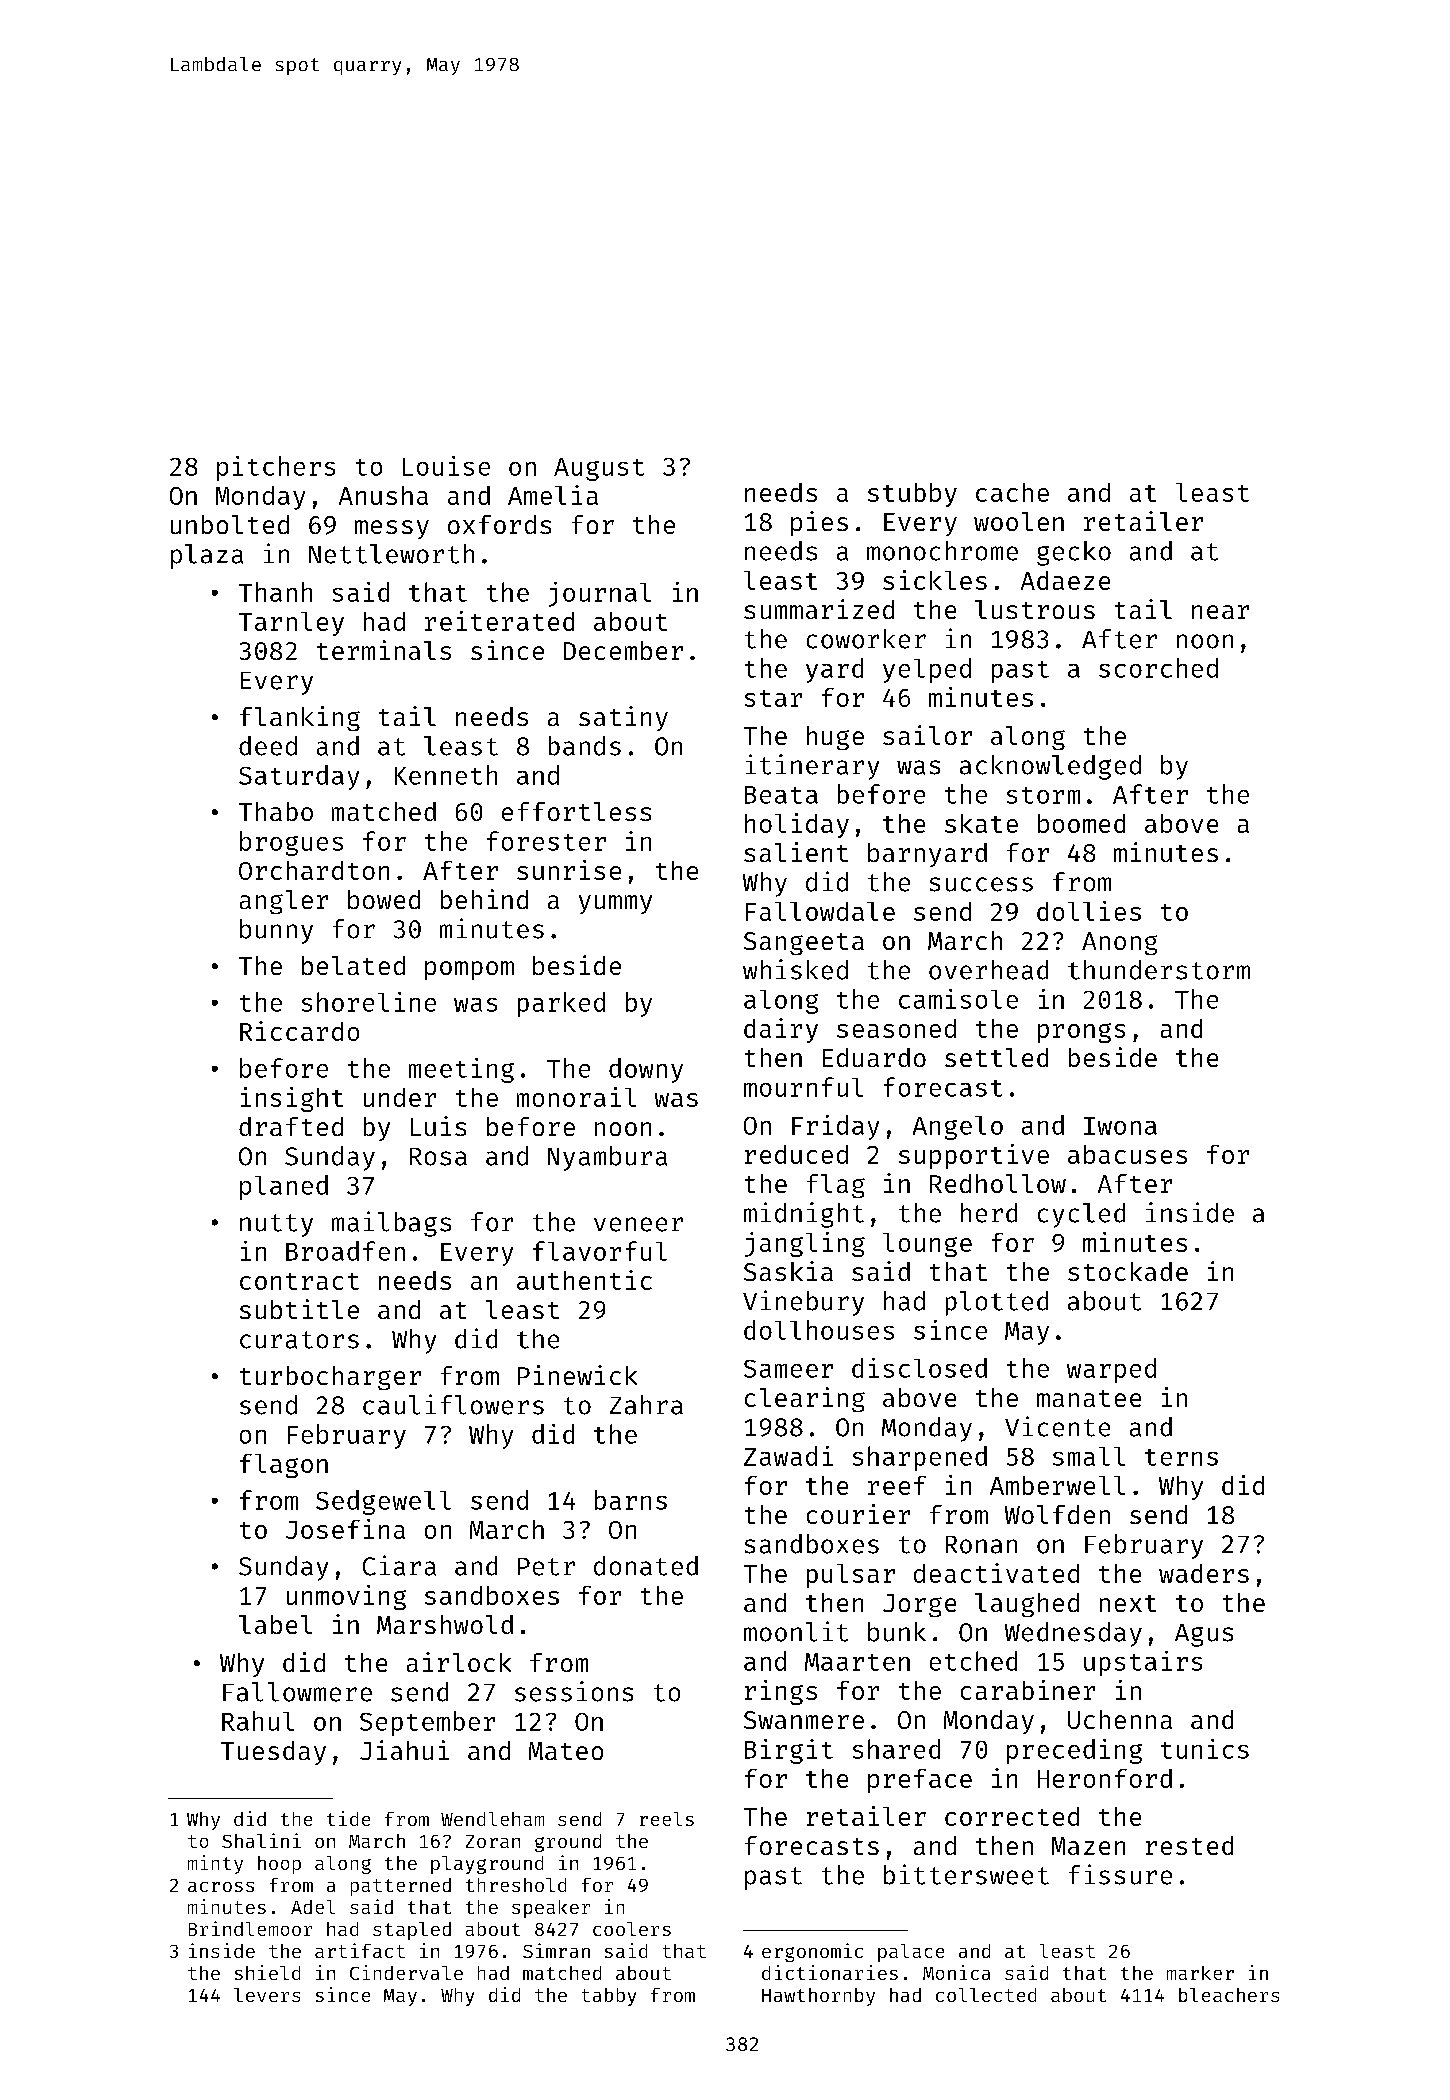 The image size is (1450, 2100). What do you see at coordinates (1200, 1973) in the page?
I see `marker` at bounding box center [1200, 1973].
